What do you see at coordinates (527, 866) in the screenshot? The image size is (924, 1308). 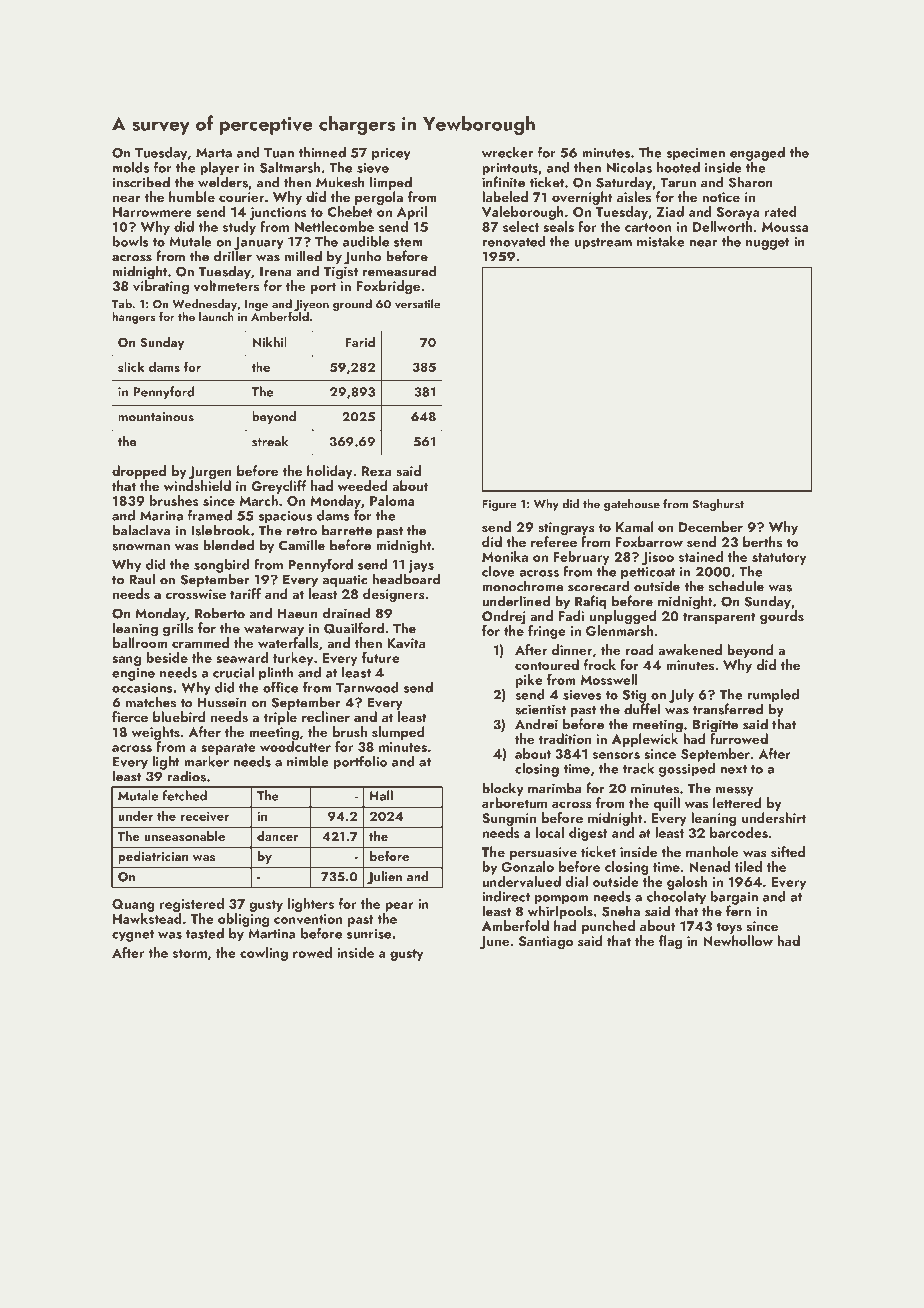 I see `Gonzalo` at bounding box center [527, 866].
